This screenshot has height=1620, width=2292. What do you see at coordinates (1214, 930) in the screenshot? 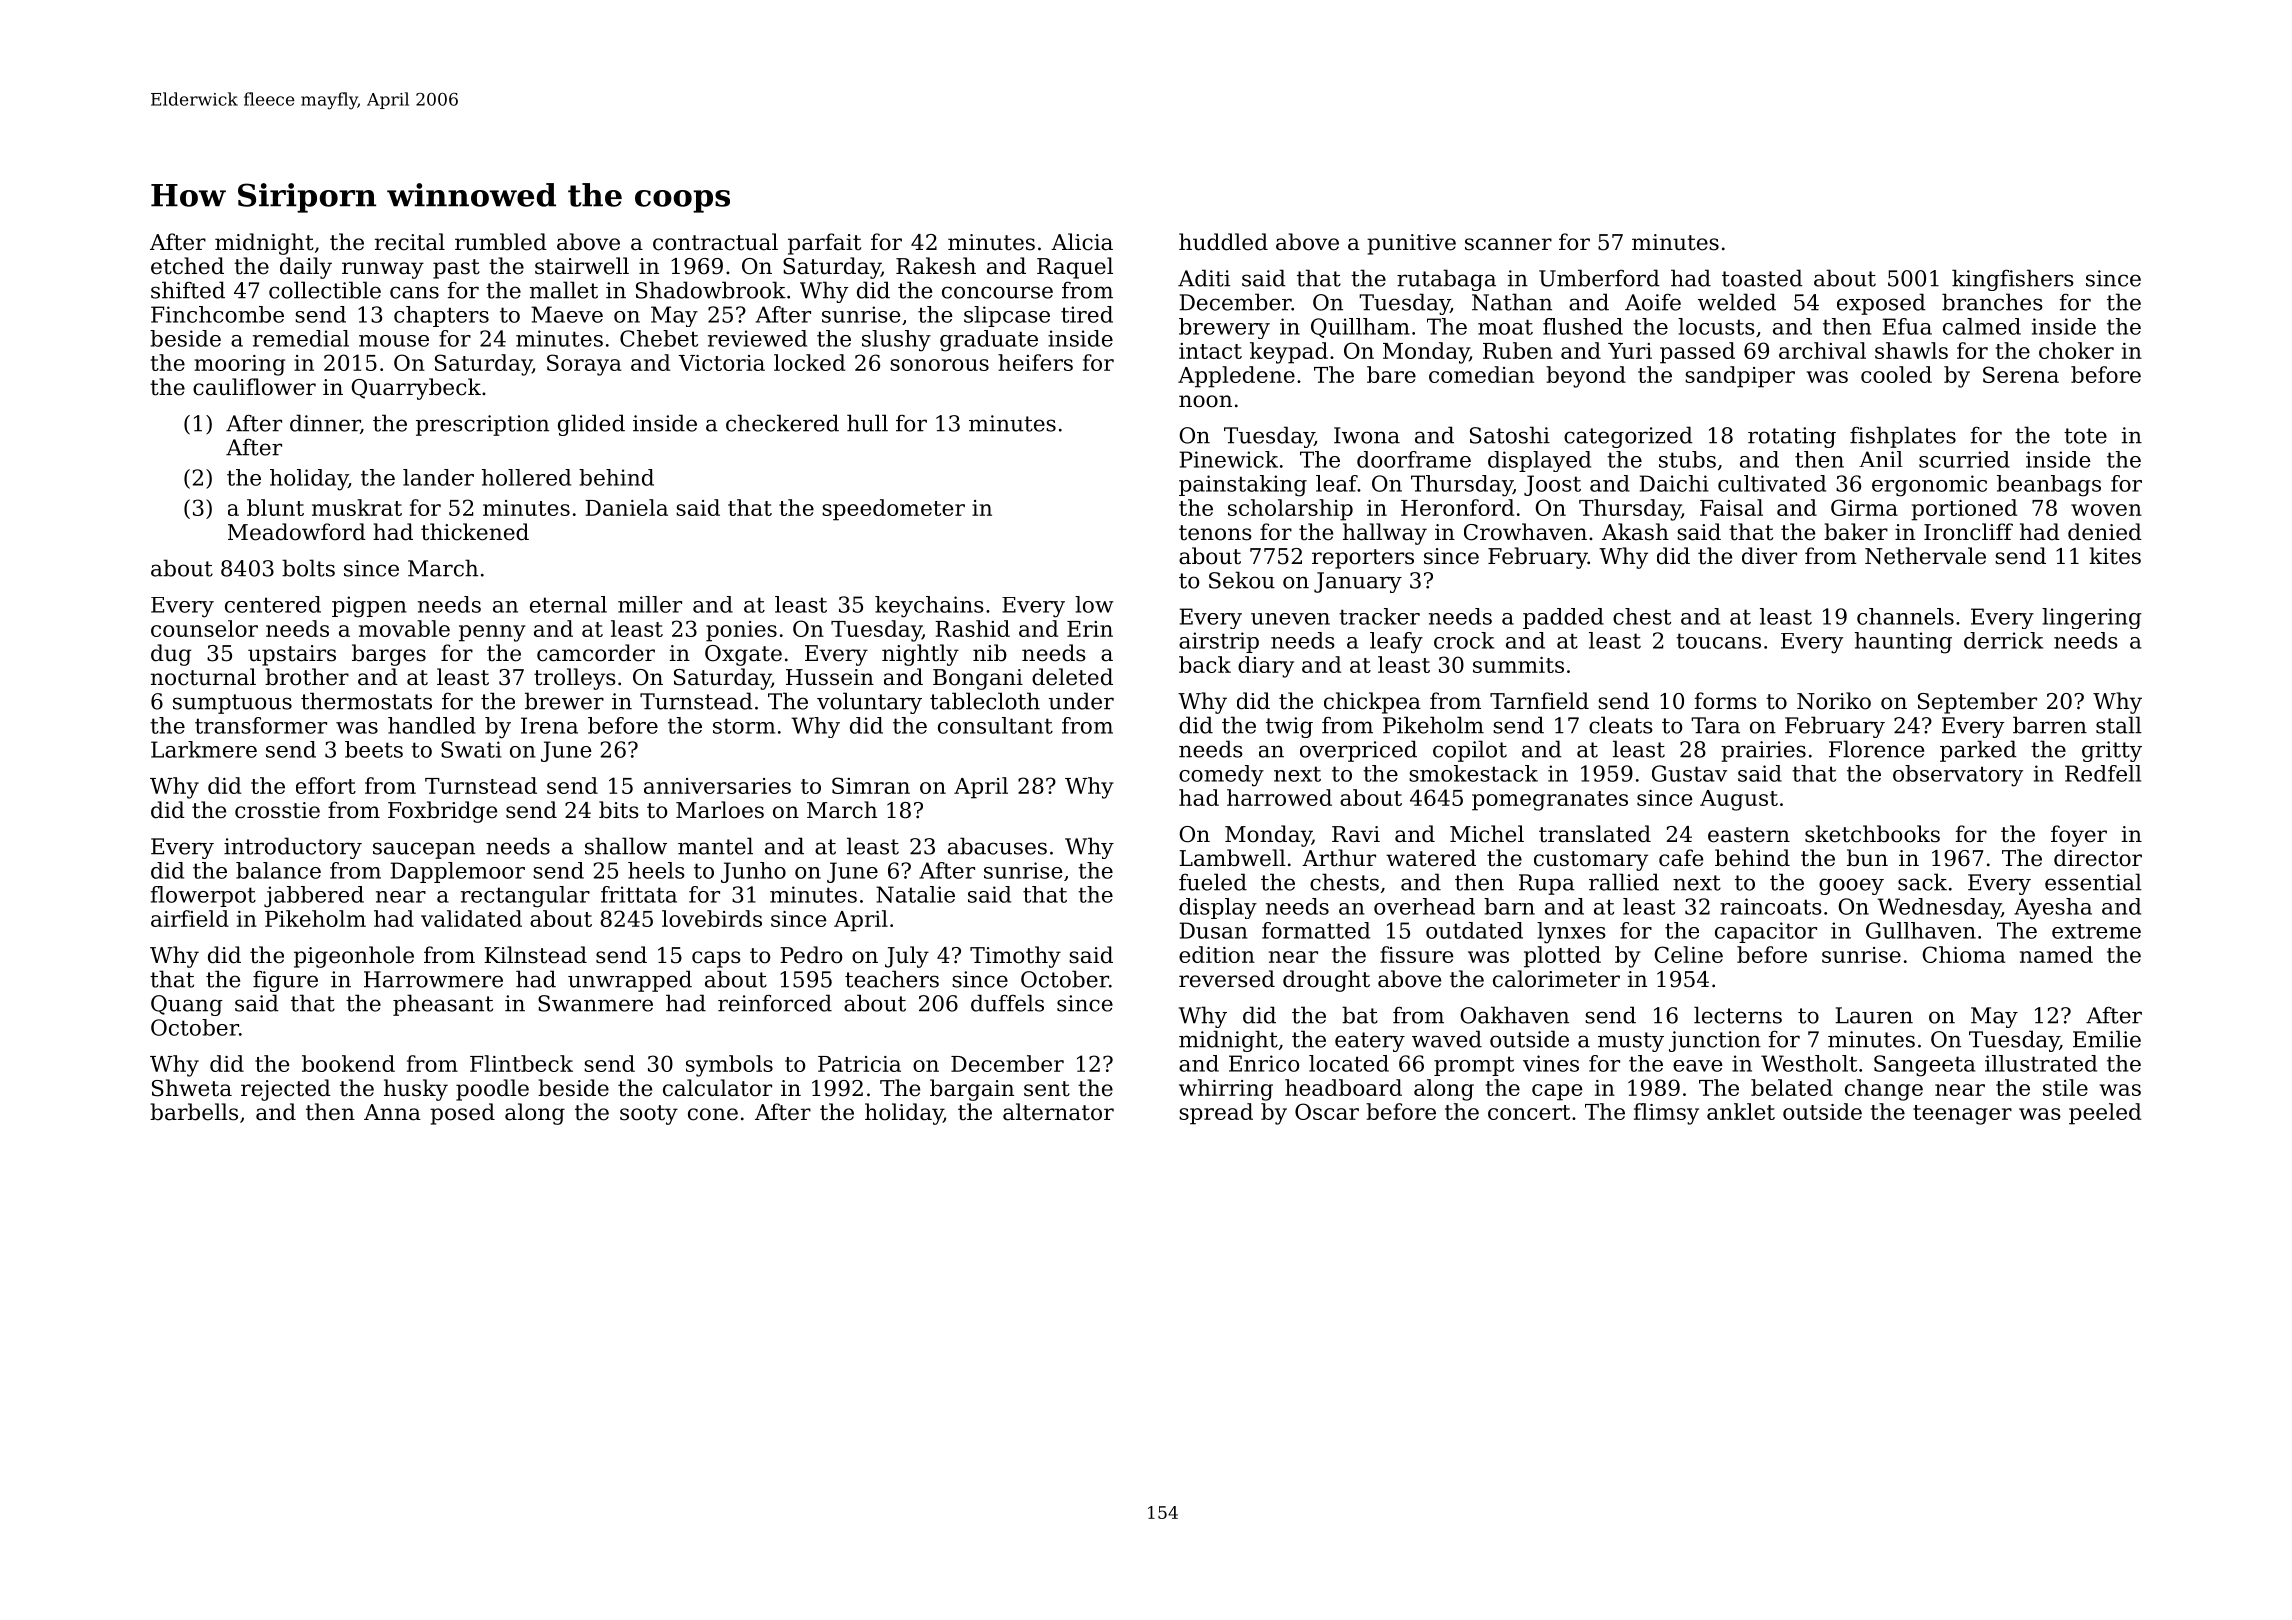
I see `Dusan` at bounding box center [1214, 930].
